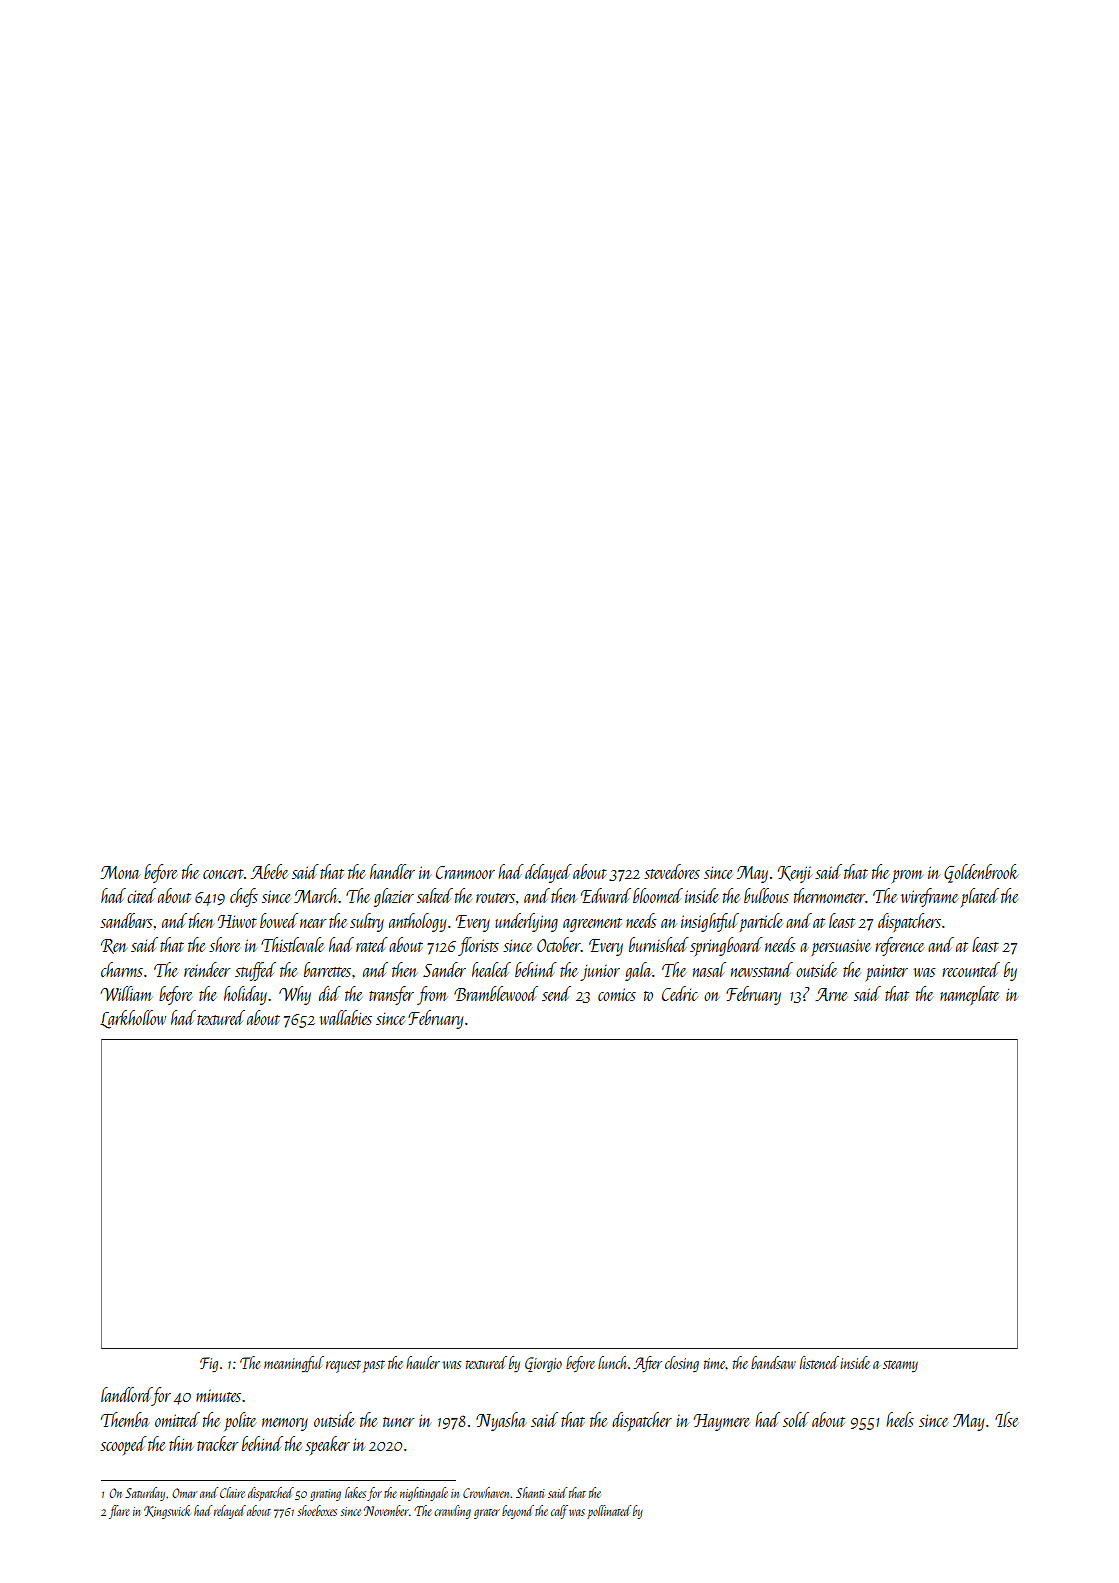 The height and width of the screenshot is (1583, 1119). Describe the element at coordinates (230, 1512) in the screenshot. I see `relayed` at that location.
